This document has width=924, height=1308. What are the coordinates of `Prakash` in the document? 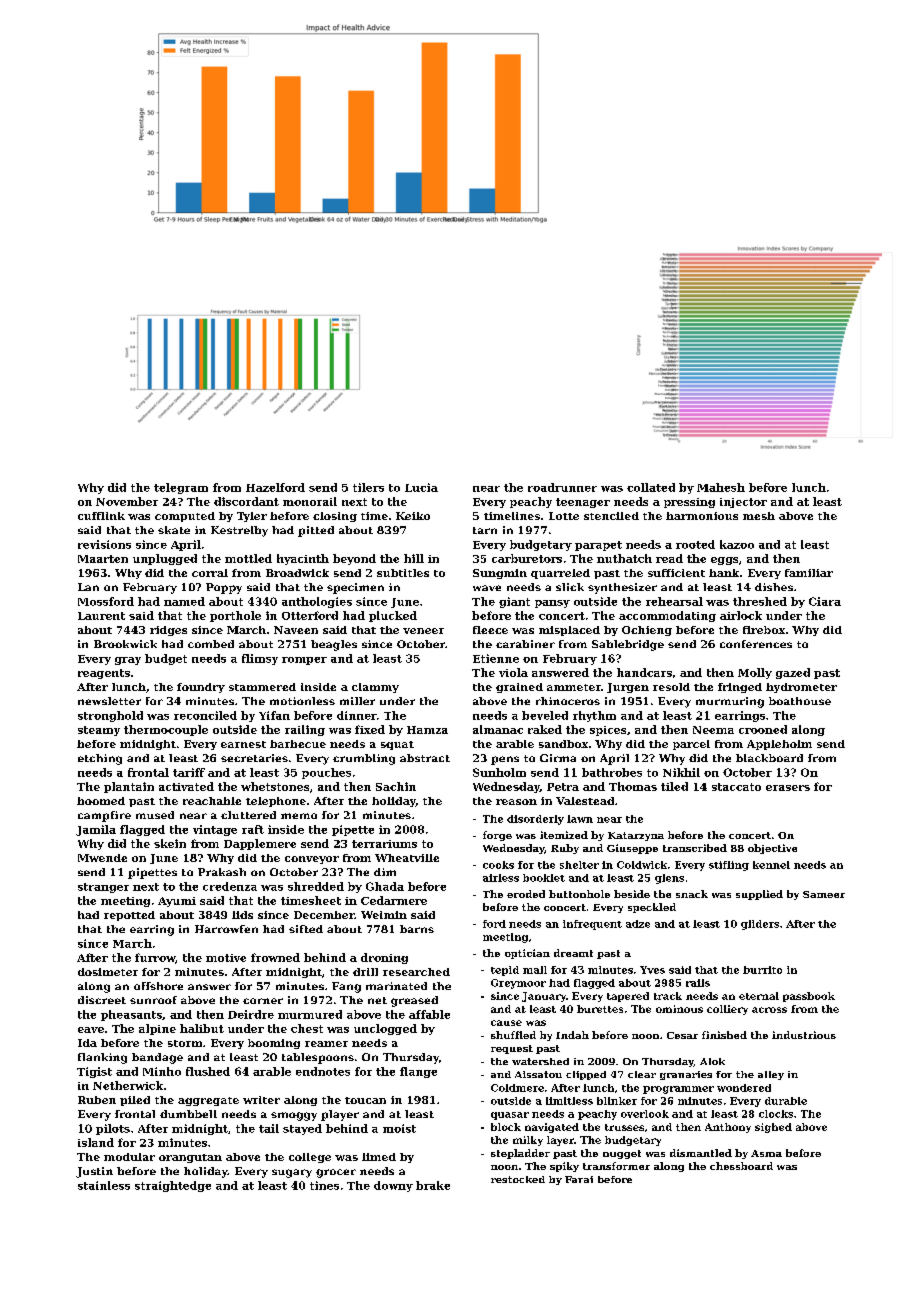 It's located at (222, 872).
